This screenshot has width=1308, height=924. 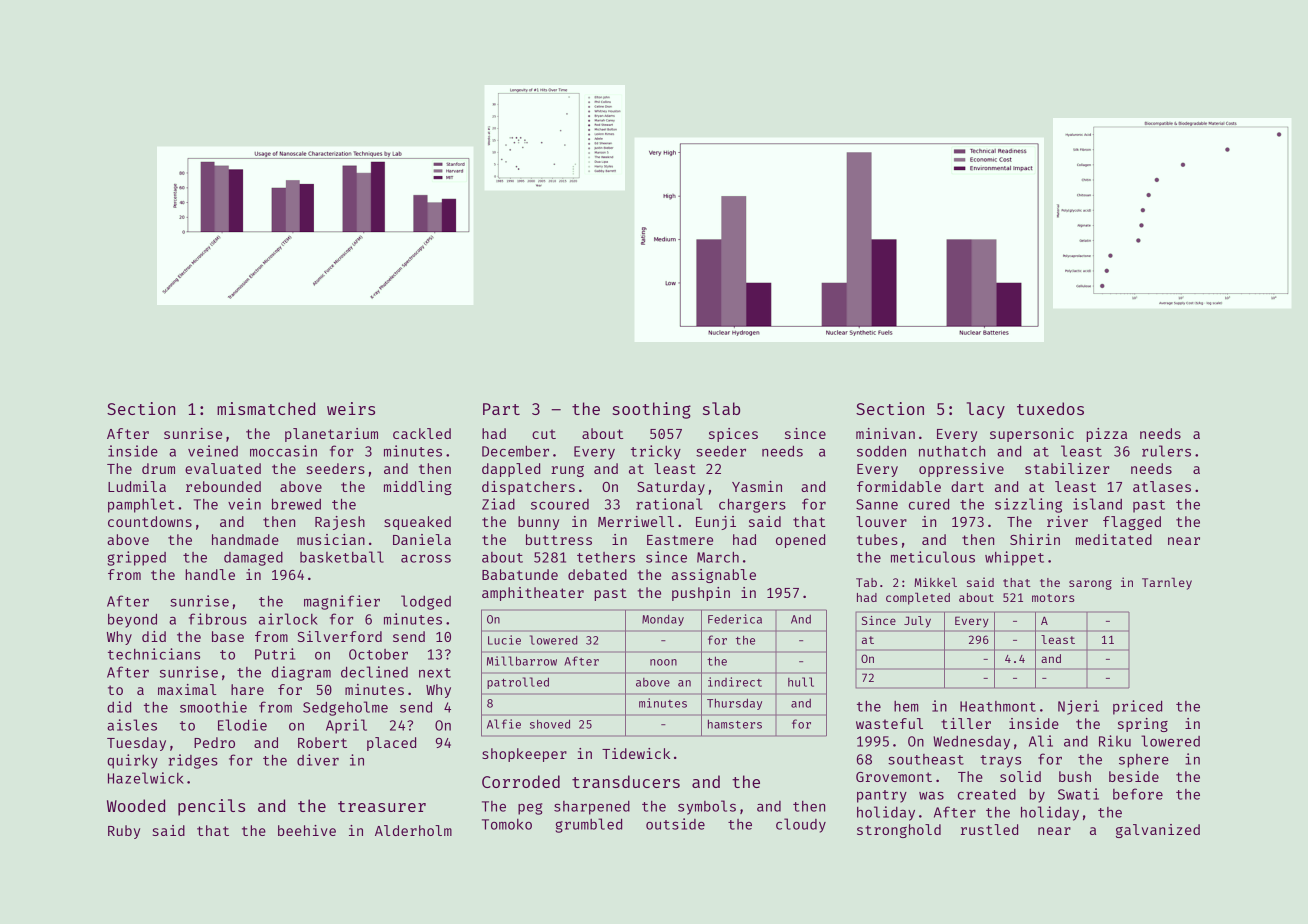 What do you see at coordinates (307, 830) in the screenshot?
I see `beehive` at bounding box center [307, 830].
